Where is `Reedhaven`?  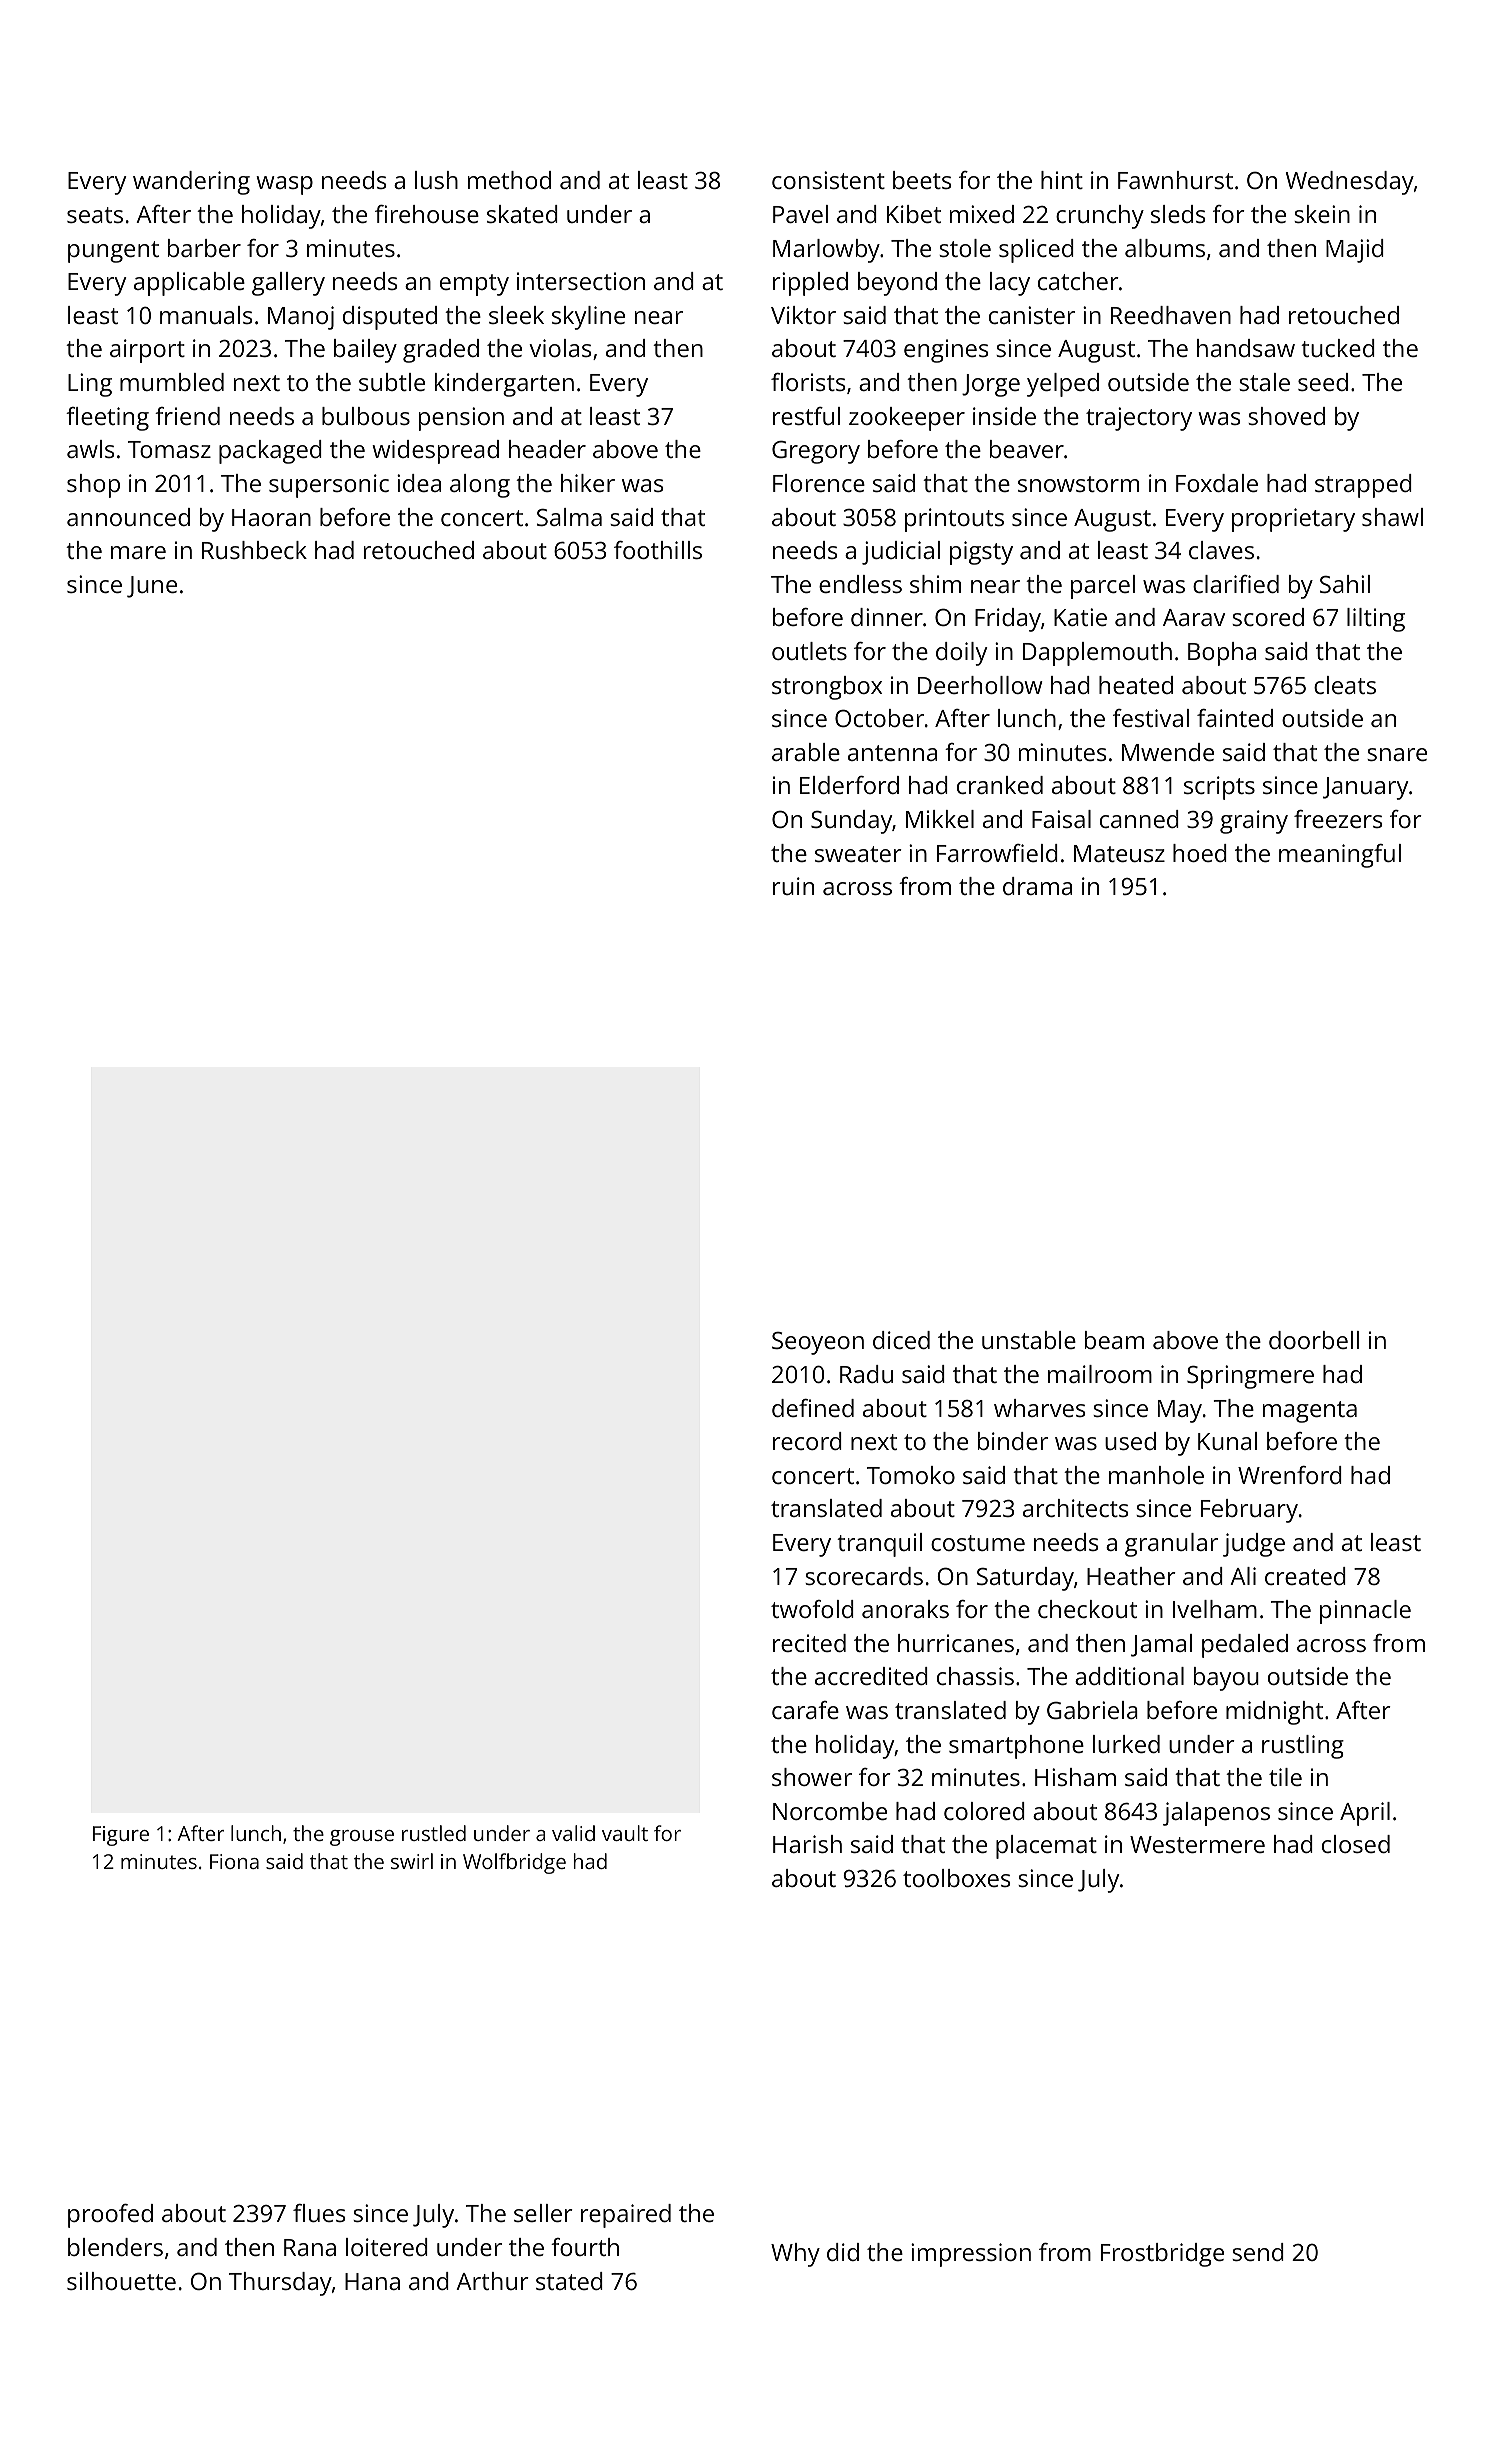 Reedhaven is located at coordinates (1171, 315).
